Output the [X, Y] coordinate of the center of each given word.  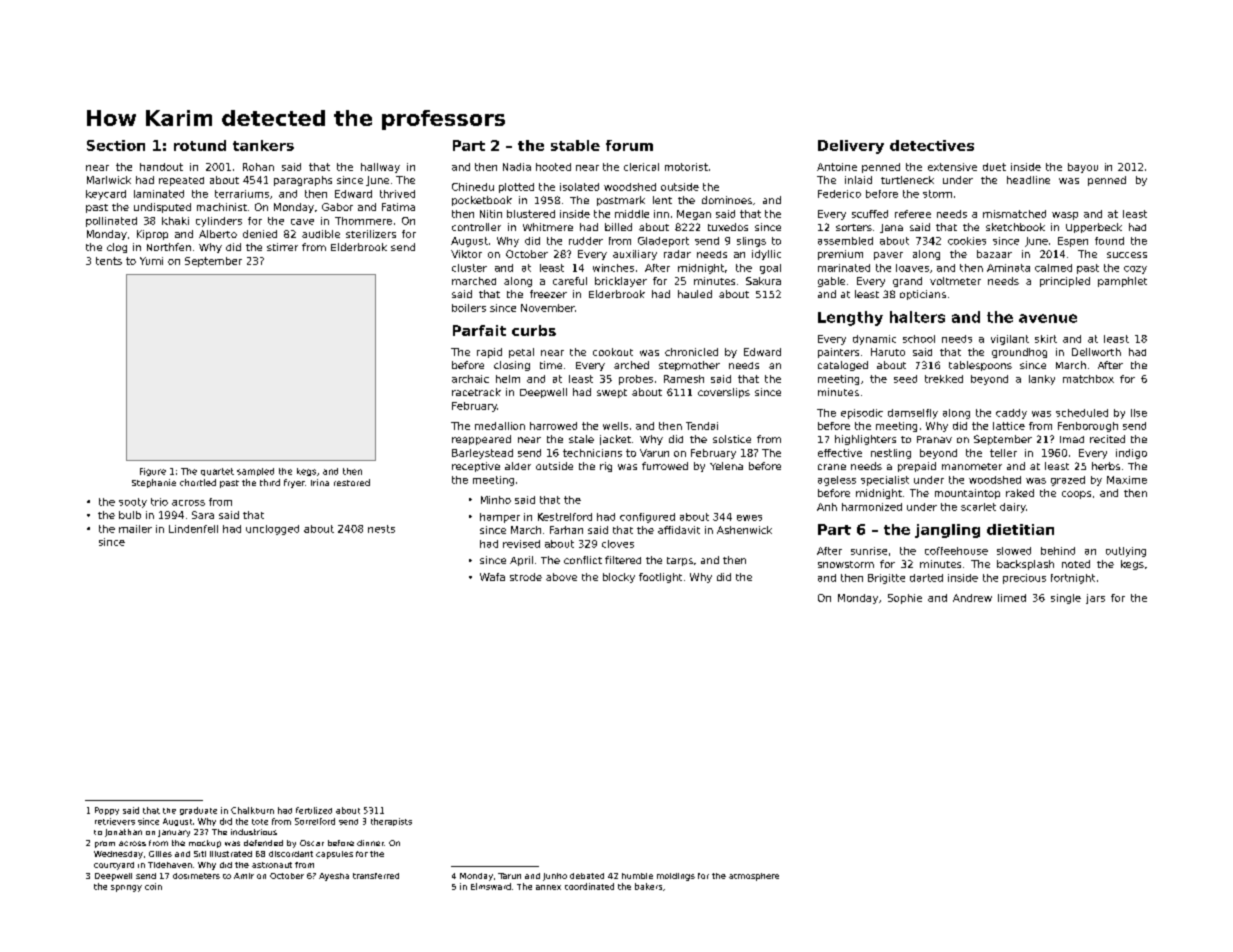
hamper [500, 518]
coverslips [724, 393]
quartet [217, 472]
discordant [291, 854]
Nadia [517, 167]
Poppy [107, 811]
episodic [862, 414]
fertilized [314, 810]
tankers [263, 145]
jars [1095, 599]
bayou [1083, 168]
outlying [1126, 552]
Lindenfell [193, 529]
